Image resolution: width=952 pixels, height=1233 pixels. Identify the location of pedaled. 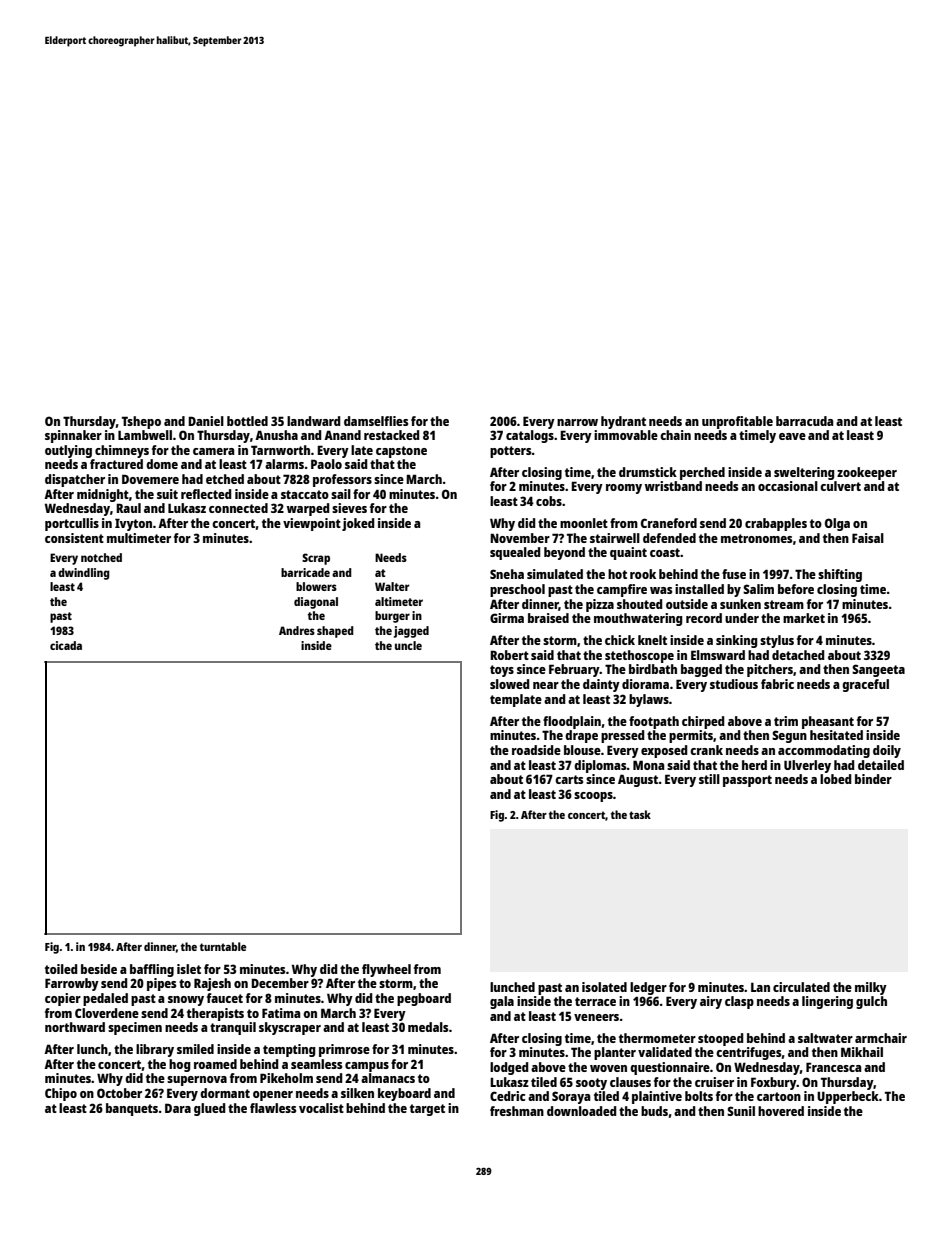
(105, 999).
